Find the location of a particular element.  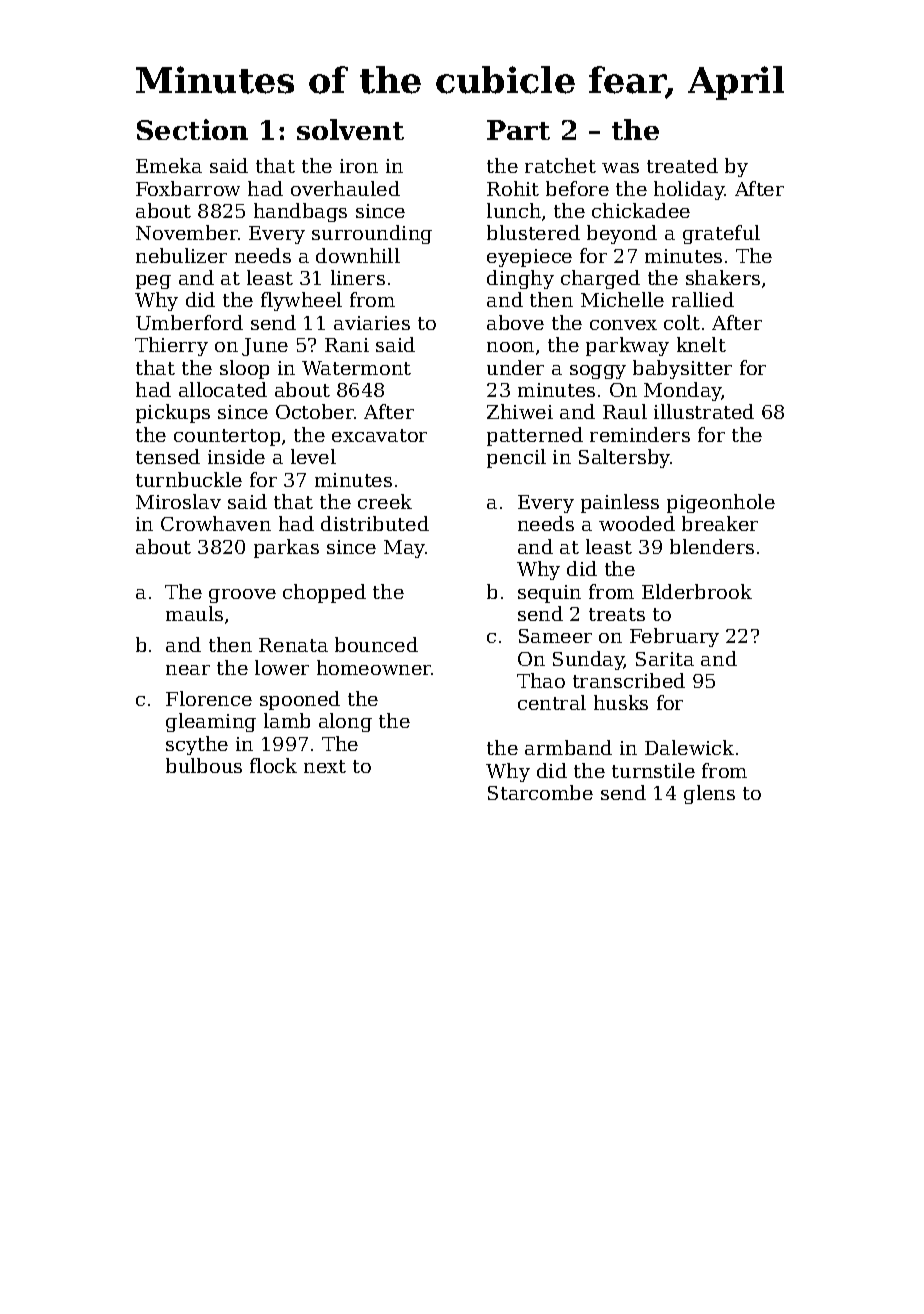

allocated is located at coordinates (223, 389).
